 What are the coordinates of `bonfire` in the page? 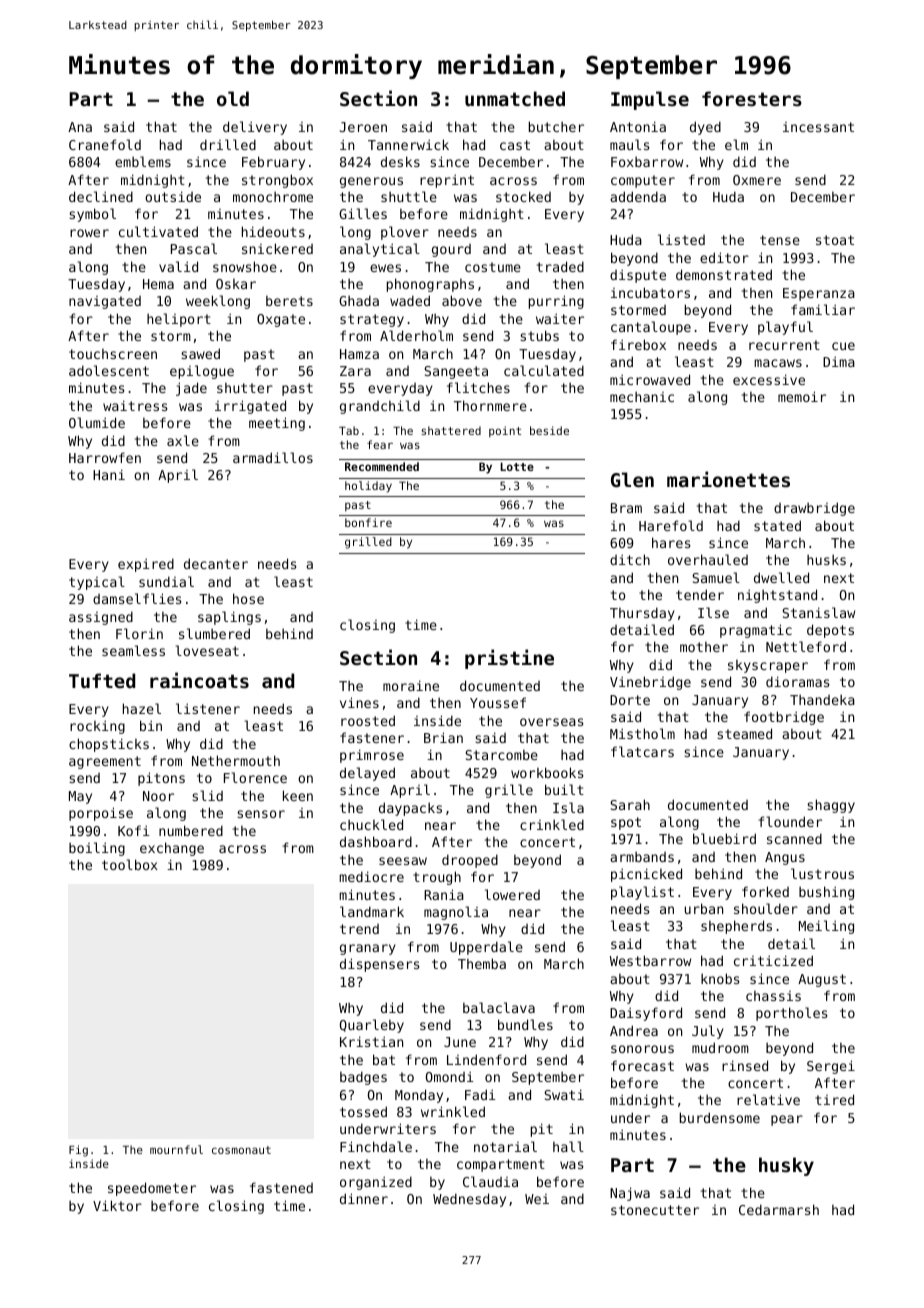 It's located at (368, 522).
